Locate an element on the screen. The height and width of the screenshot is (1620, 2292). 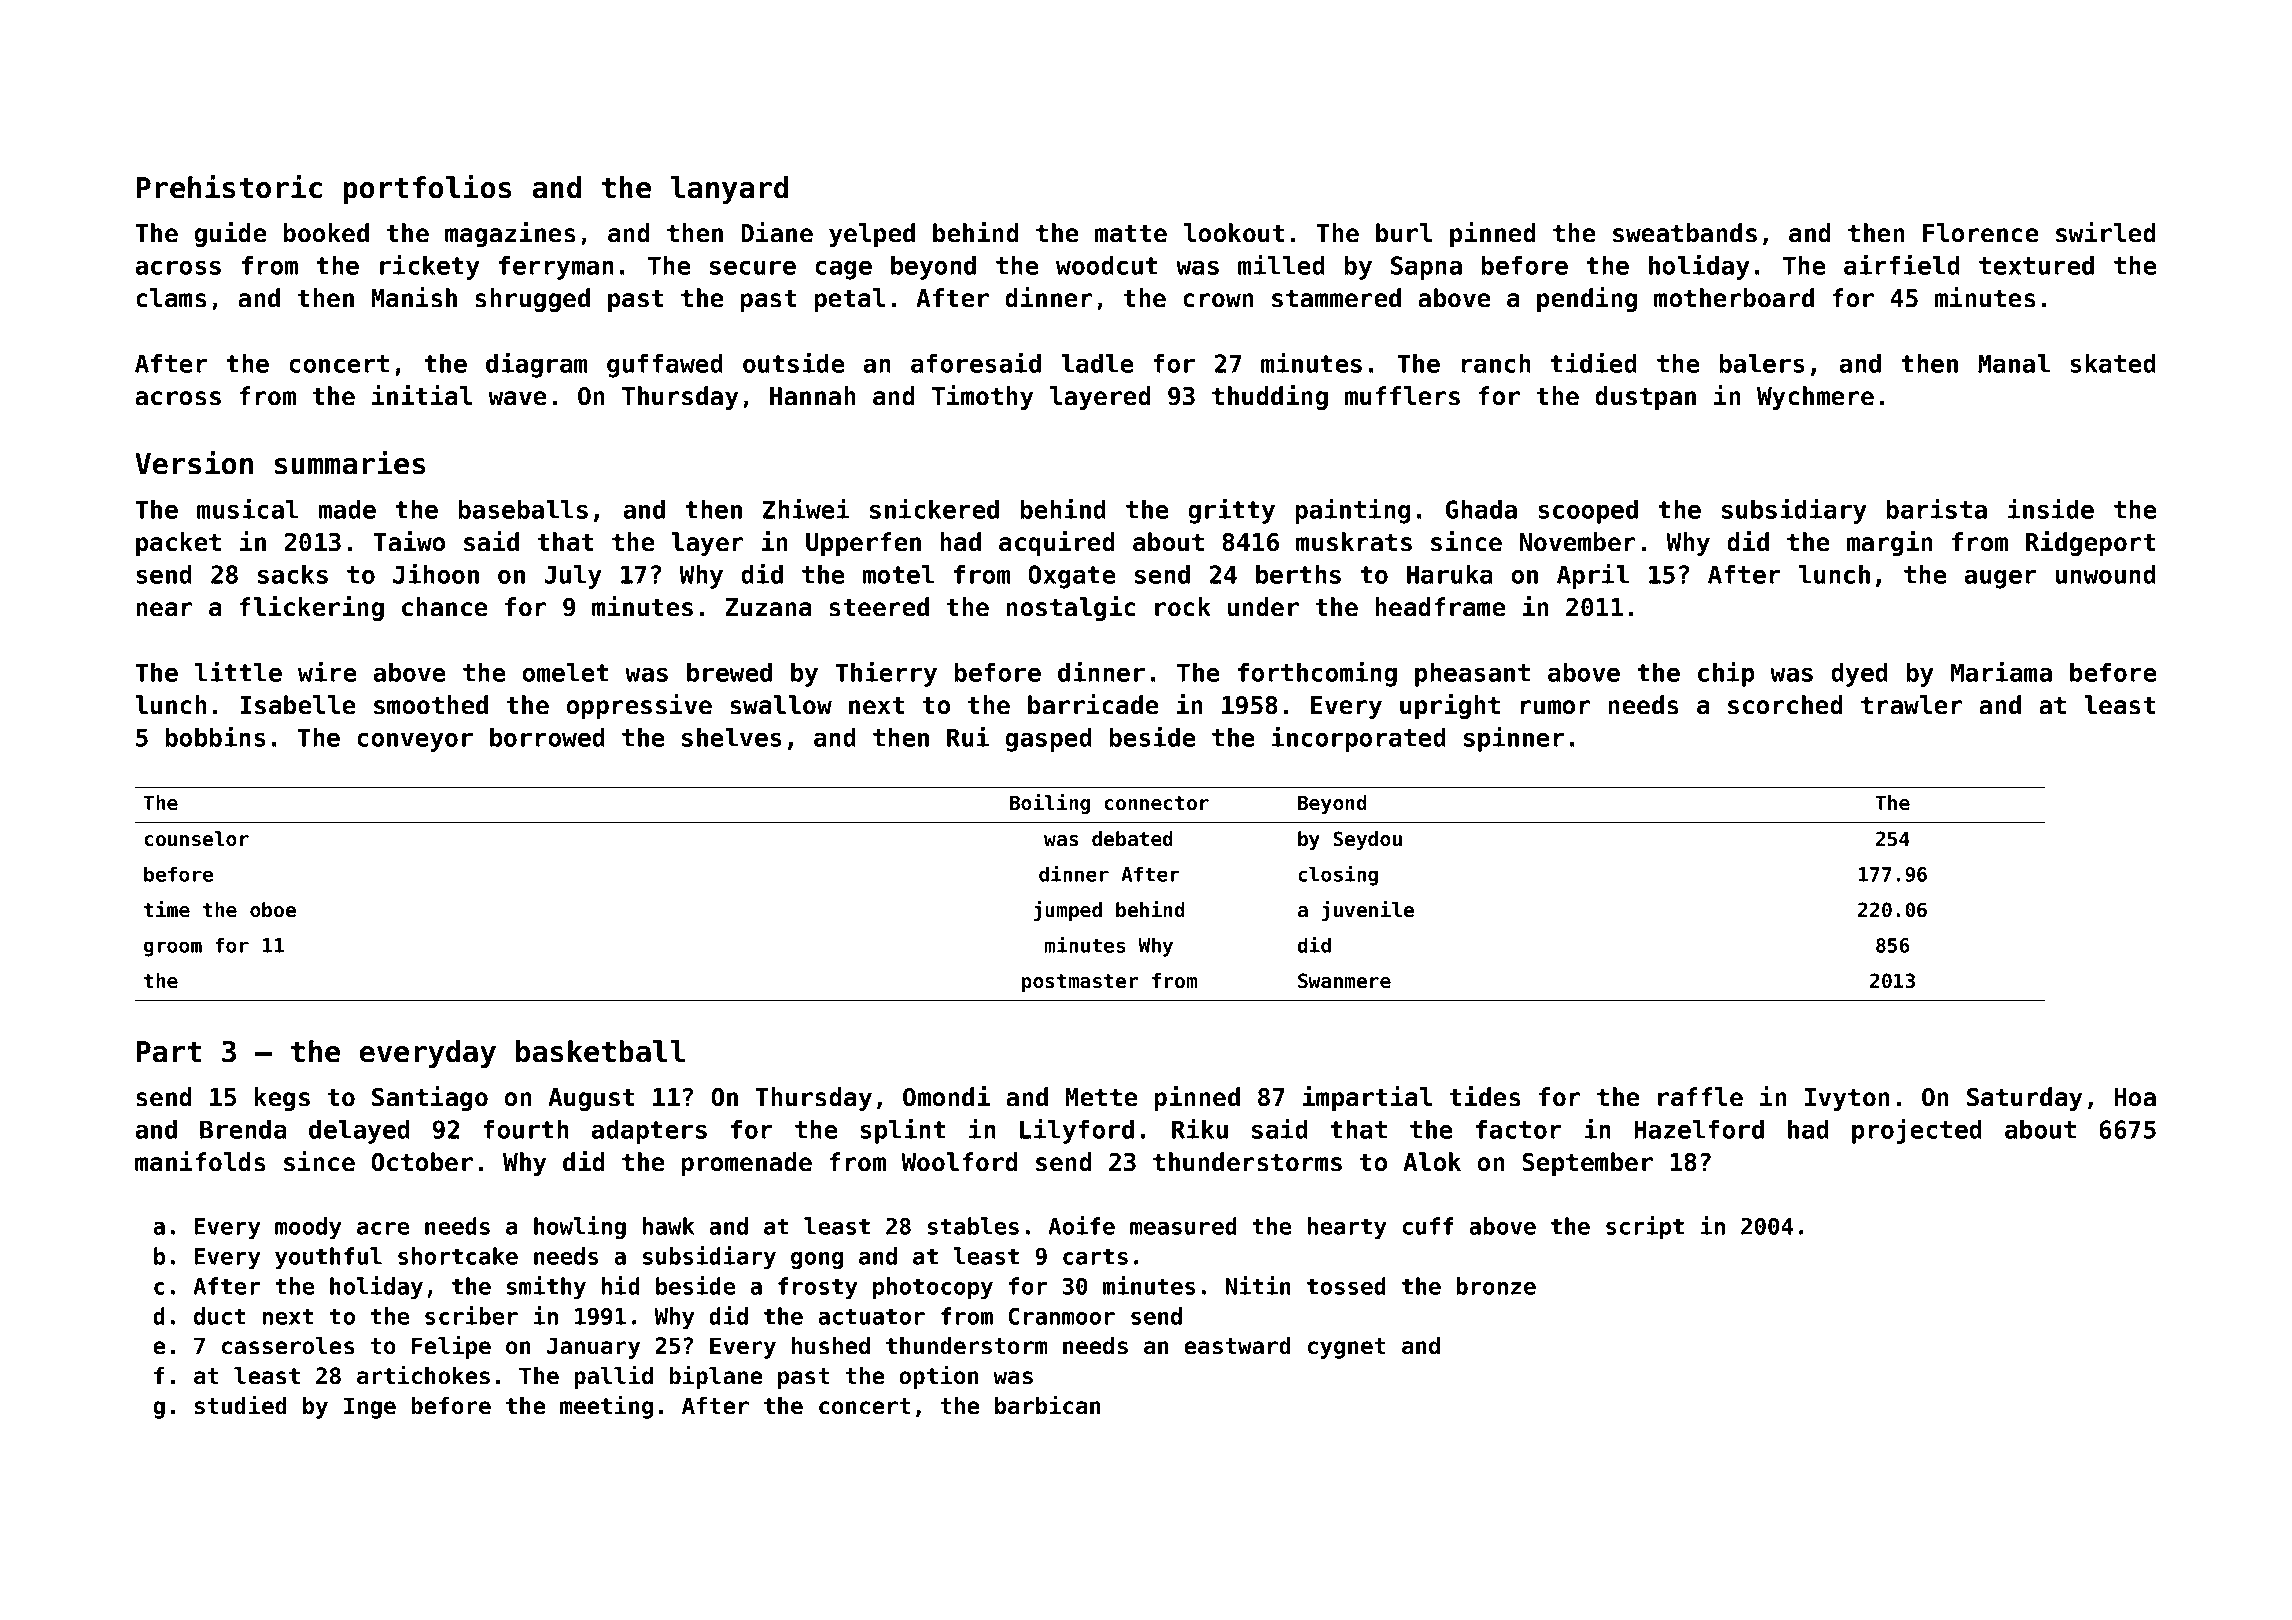
Timothy is located at coordinates (983, 397).
